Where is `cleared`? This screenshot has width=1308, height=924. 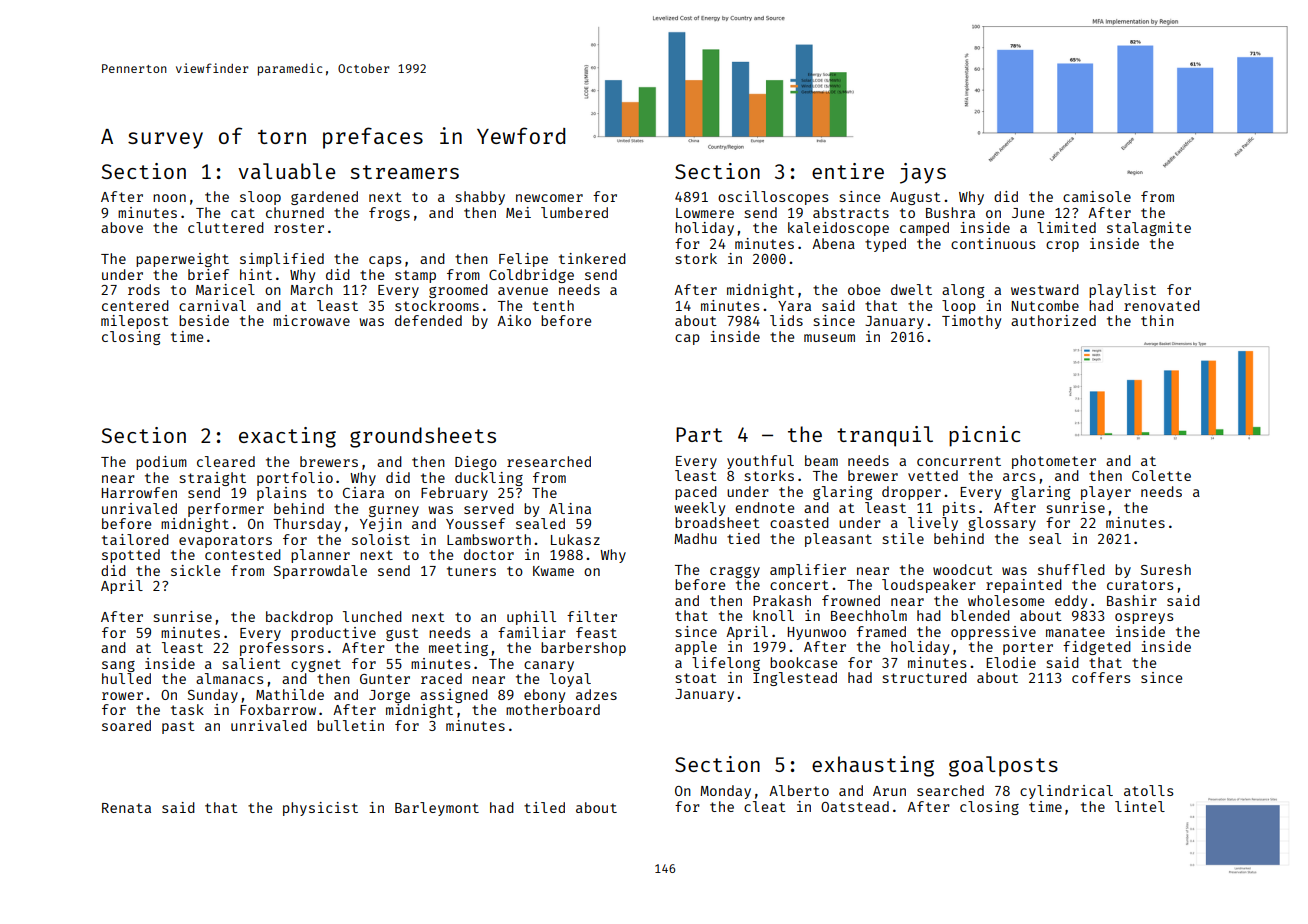
cleared is located at coordinates (226, 461).
